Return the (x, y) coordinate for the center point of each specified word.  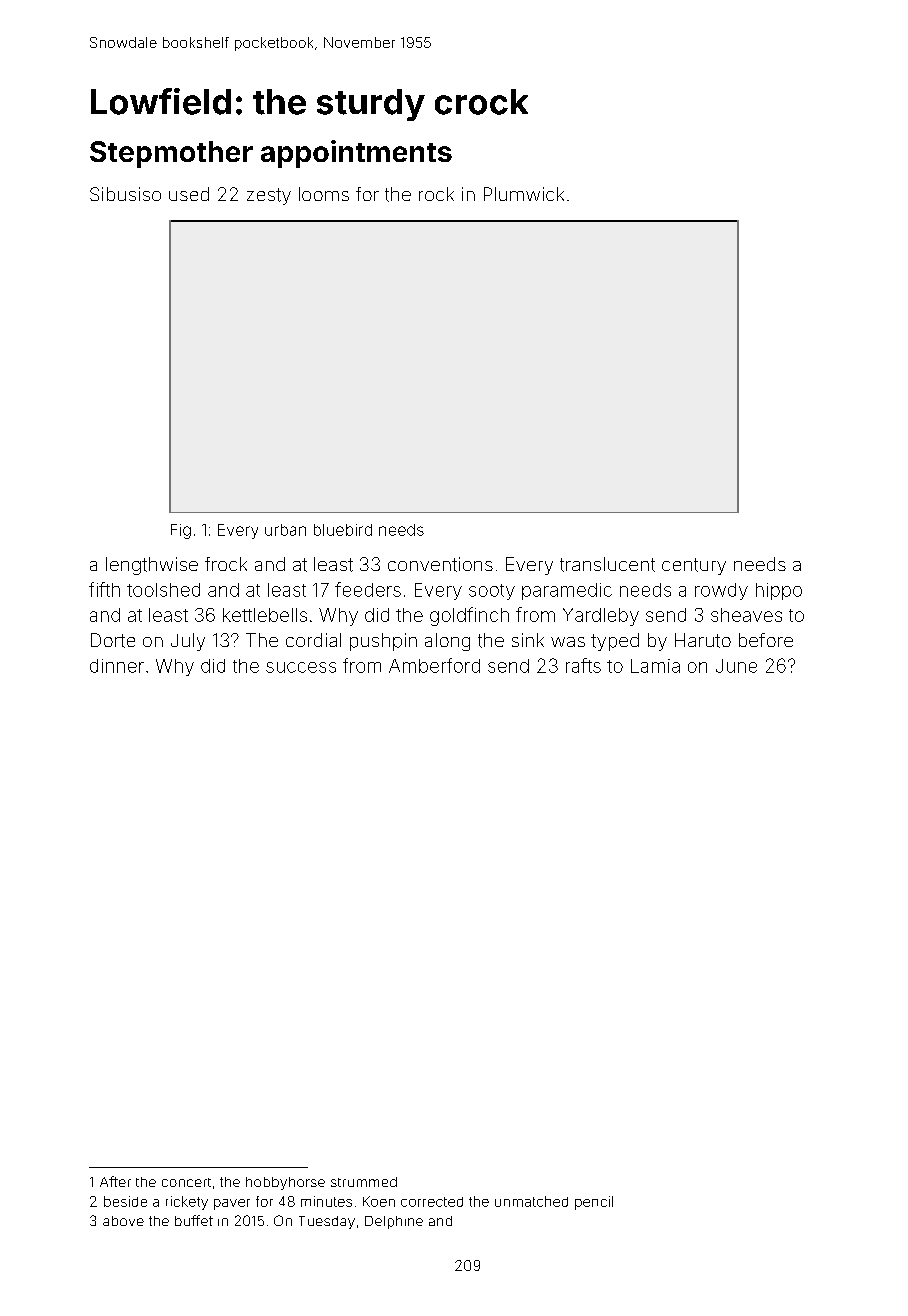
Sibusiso (125, 194)
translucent (607, 564)
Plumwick (524, 194)
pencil (594, 1203)
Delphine (394, 1222)
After (115, 1181)
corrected (432, 1202)
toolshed (163, 590)
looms (324, 194)
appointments (356, 154)
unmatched (531, 1201)
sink (528, 640)
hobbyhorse (285, 1183)
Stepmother (171, 154)
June (736, 666)
